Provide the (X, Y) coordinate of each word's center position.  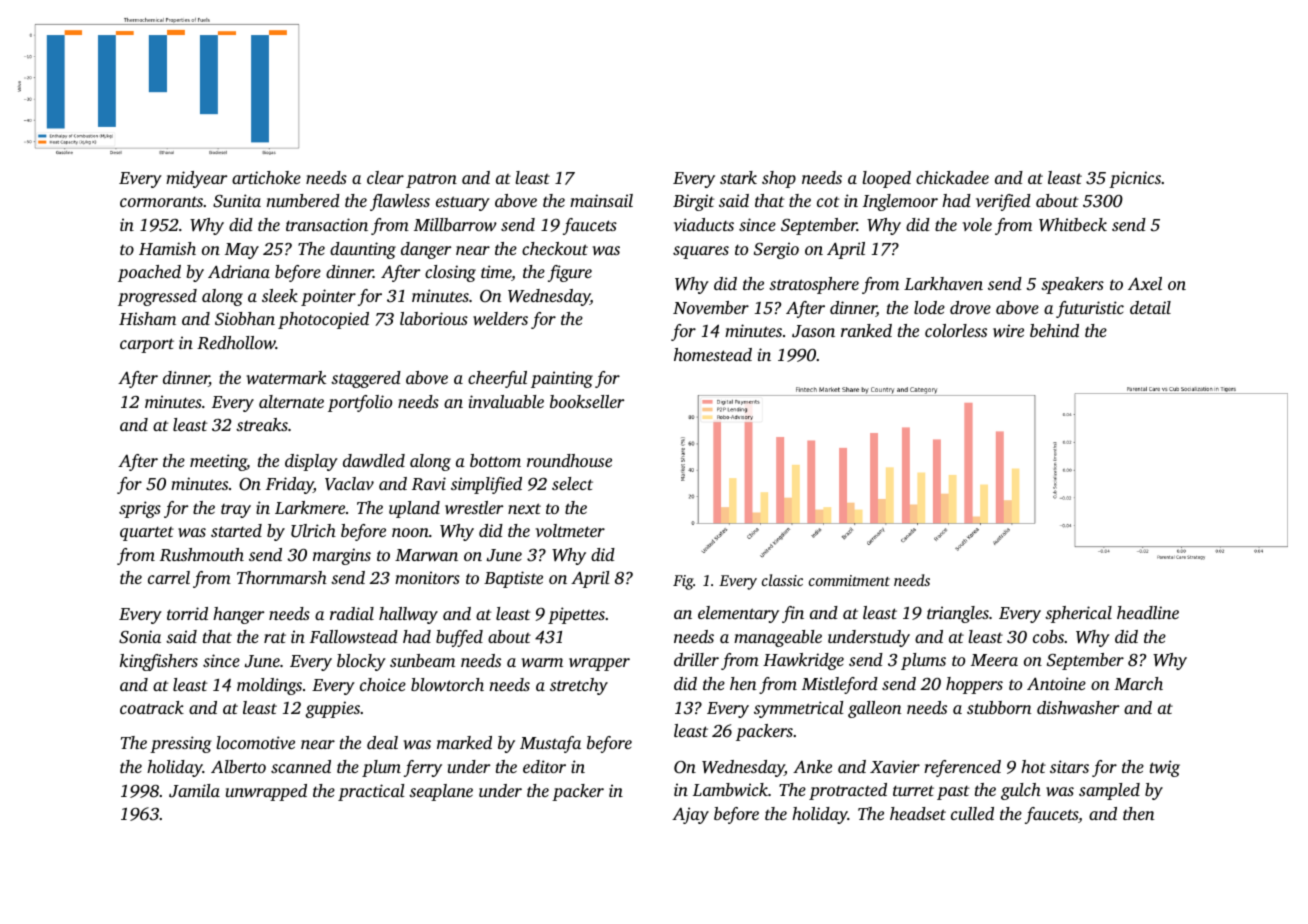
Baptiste (513, 579)
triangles (958, 614)
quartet (147, 533)
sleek (280, 295)
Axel (1145, 283)
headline (1148, 612)
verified (1003, 202)
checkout (555, 248)
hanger (238, 615)
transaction (327, 224)
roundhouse (569, 460)
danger (426, 250)
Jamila (194, 791)
